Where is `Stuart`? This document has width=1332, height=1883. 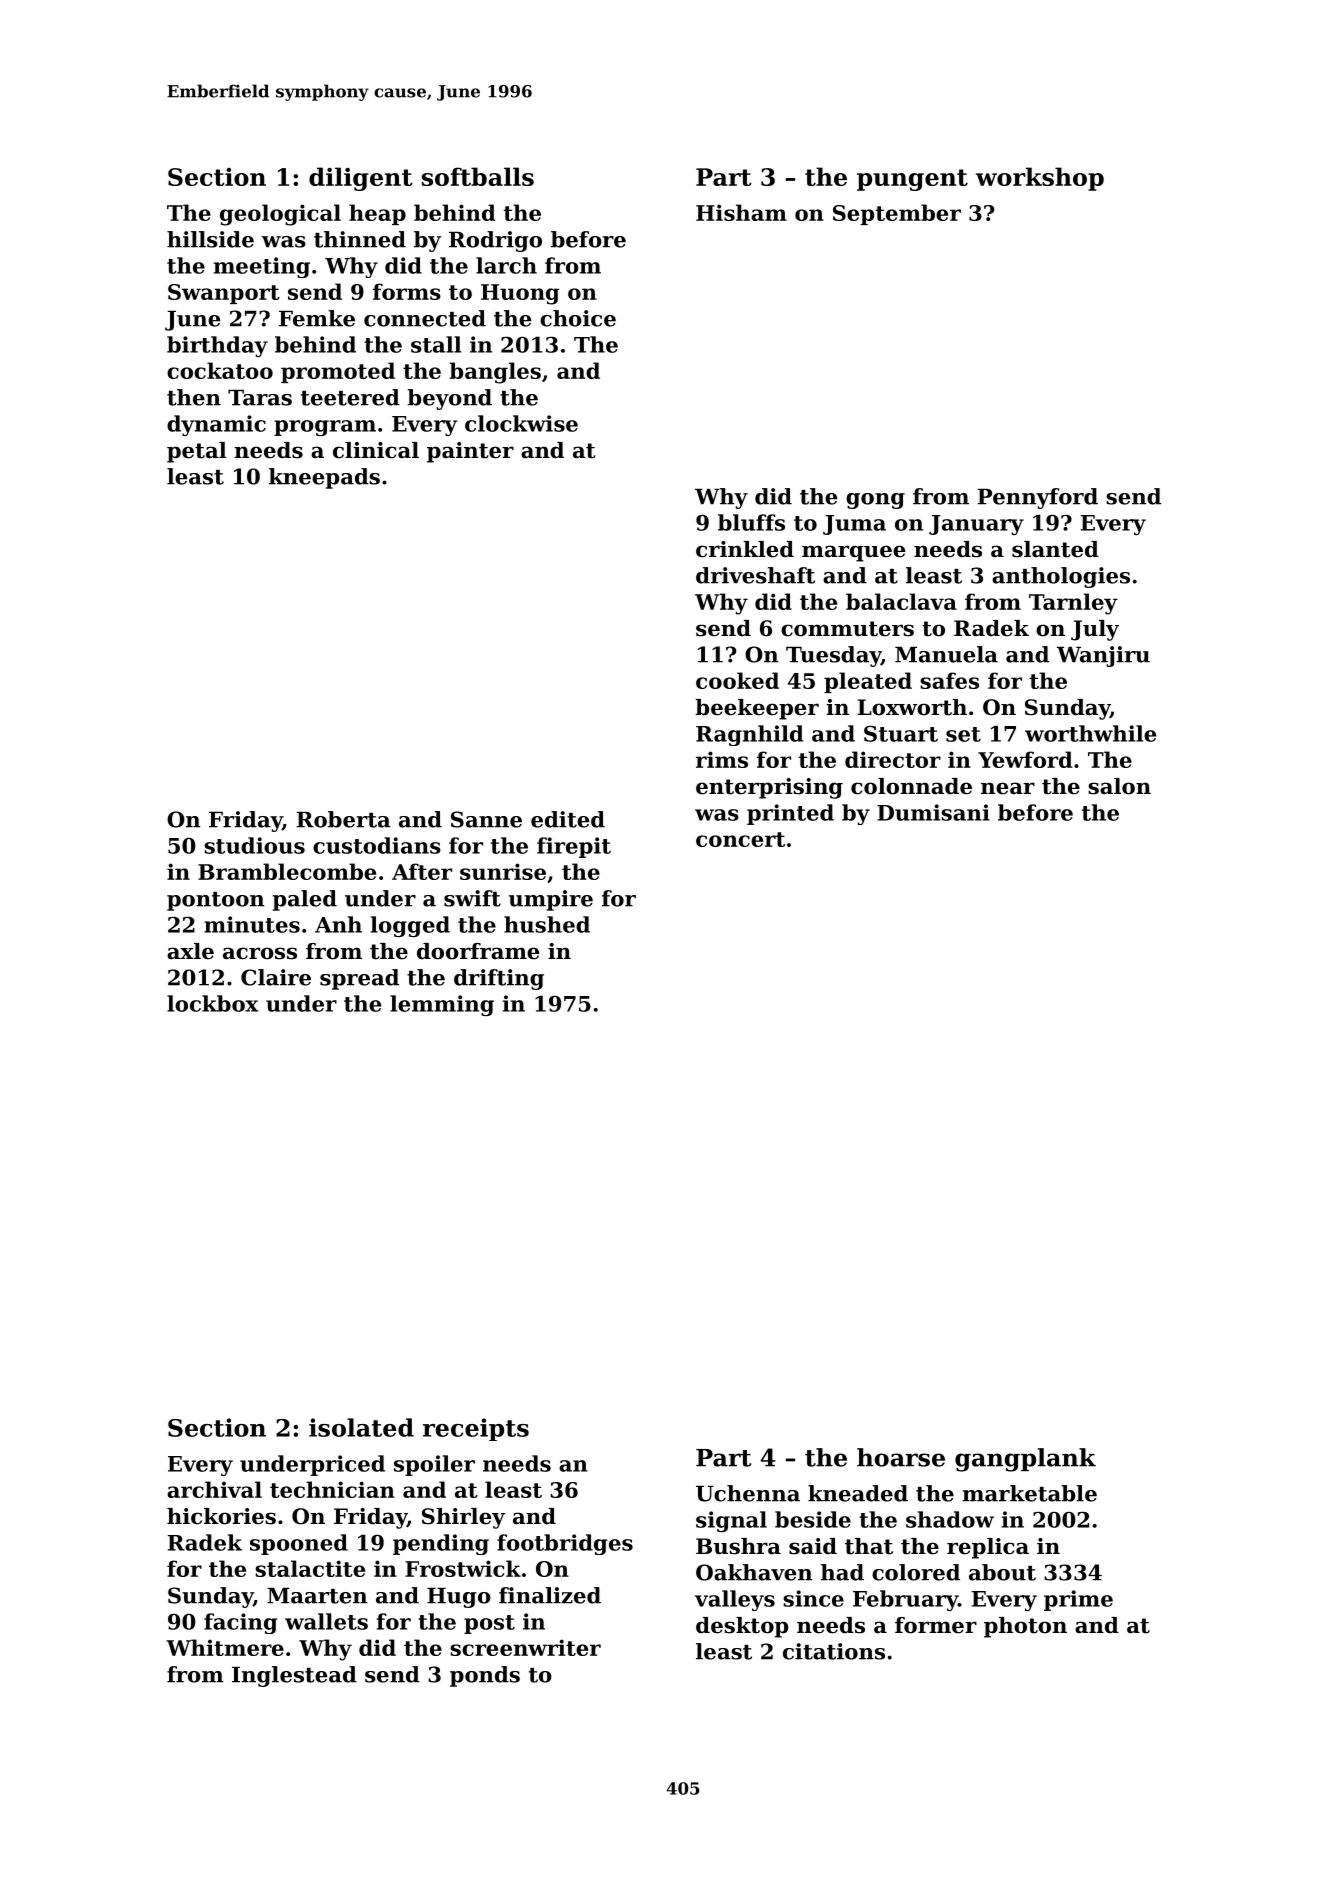 Stuart is located at coordinates (901, 734).
